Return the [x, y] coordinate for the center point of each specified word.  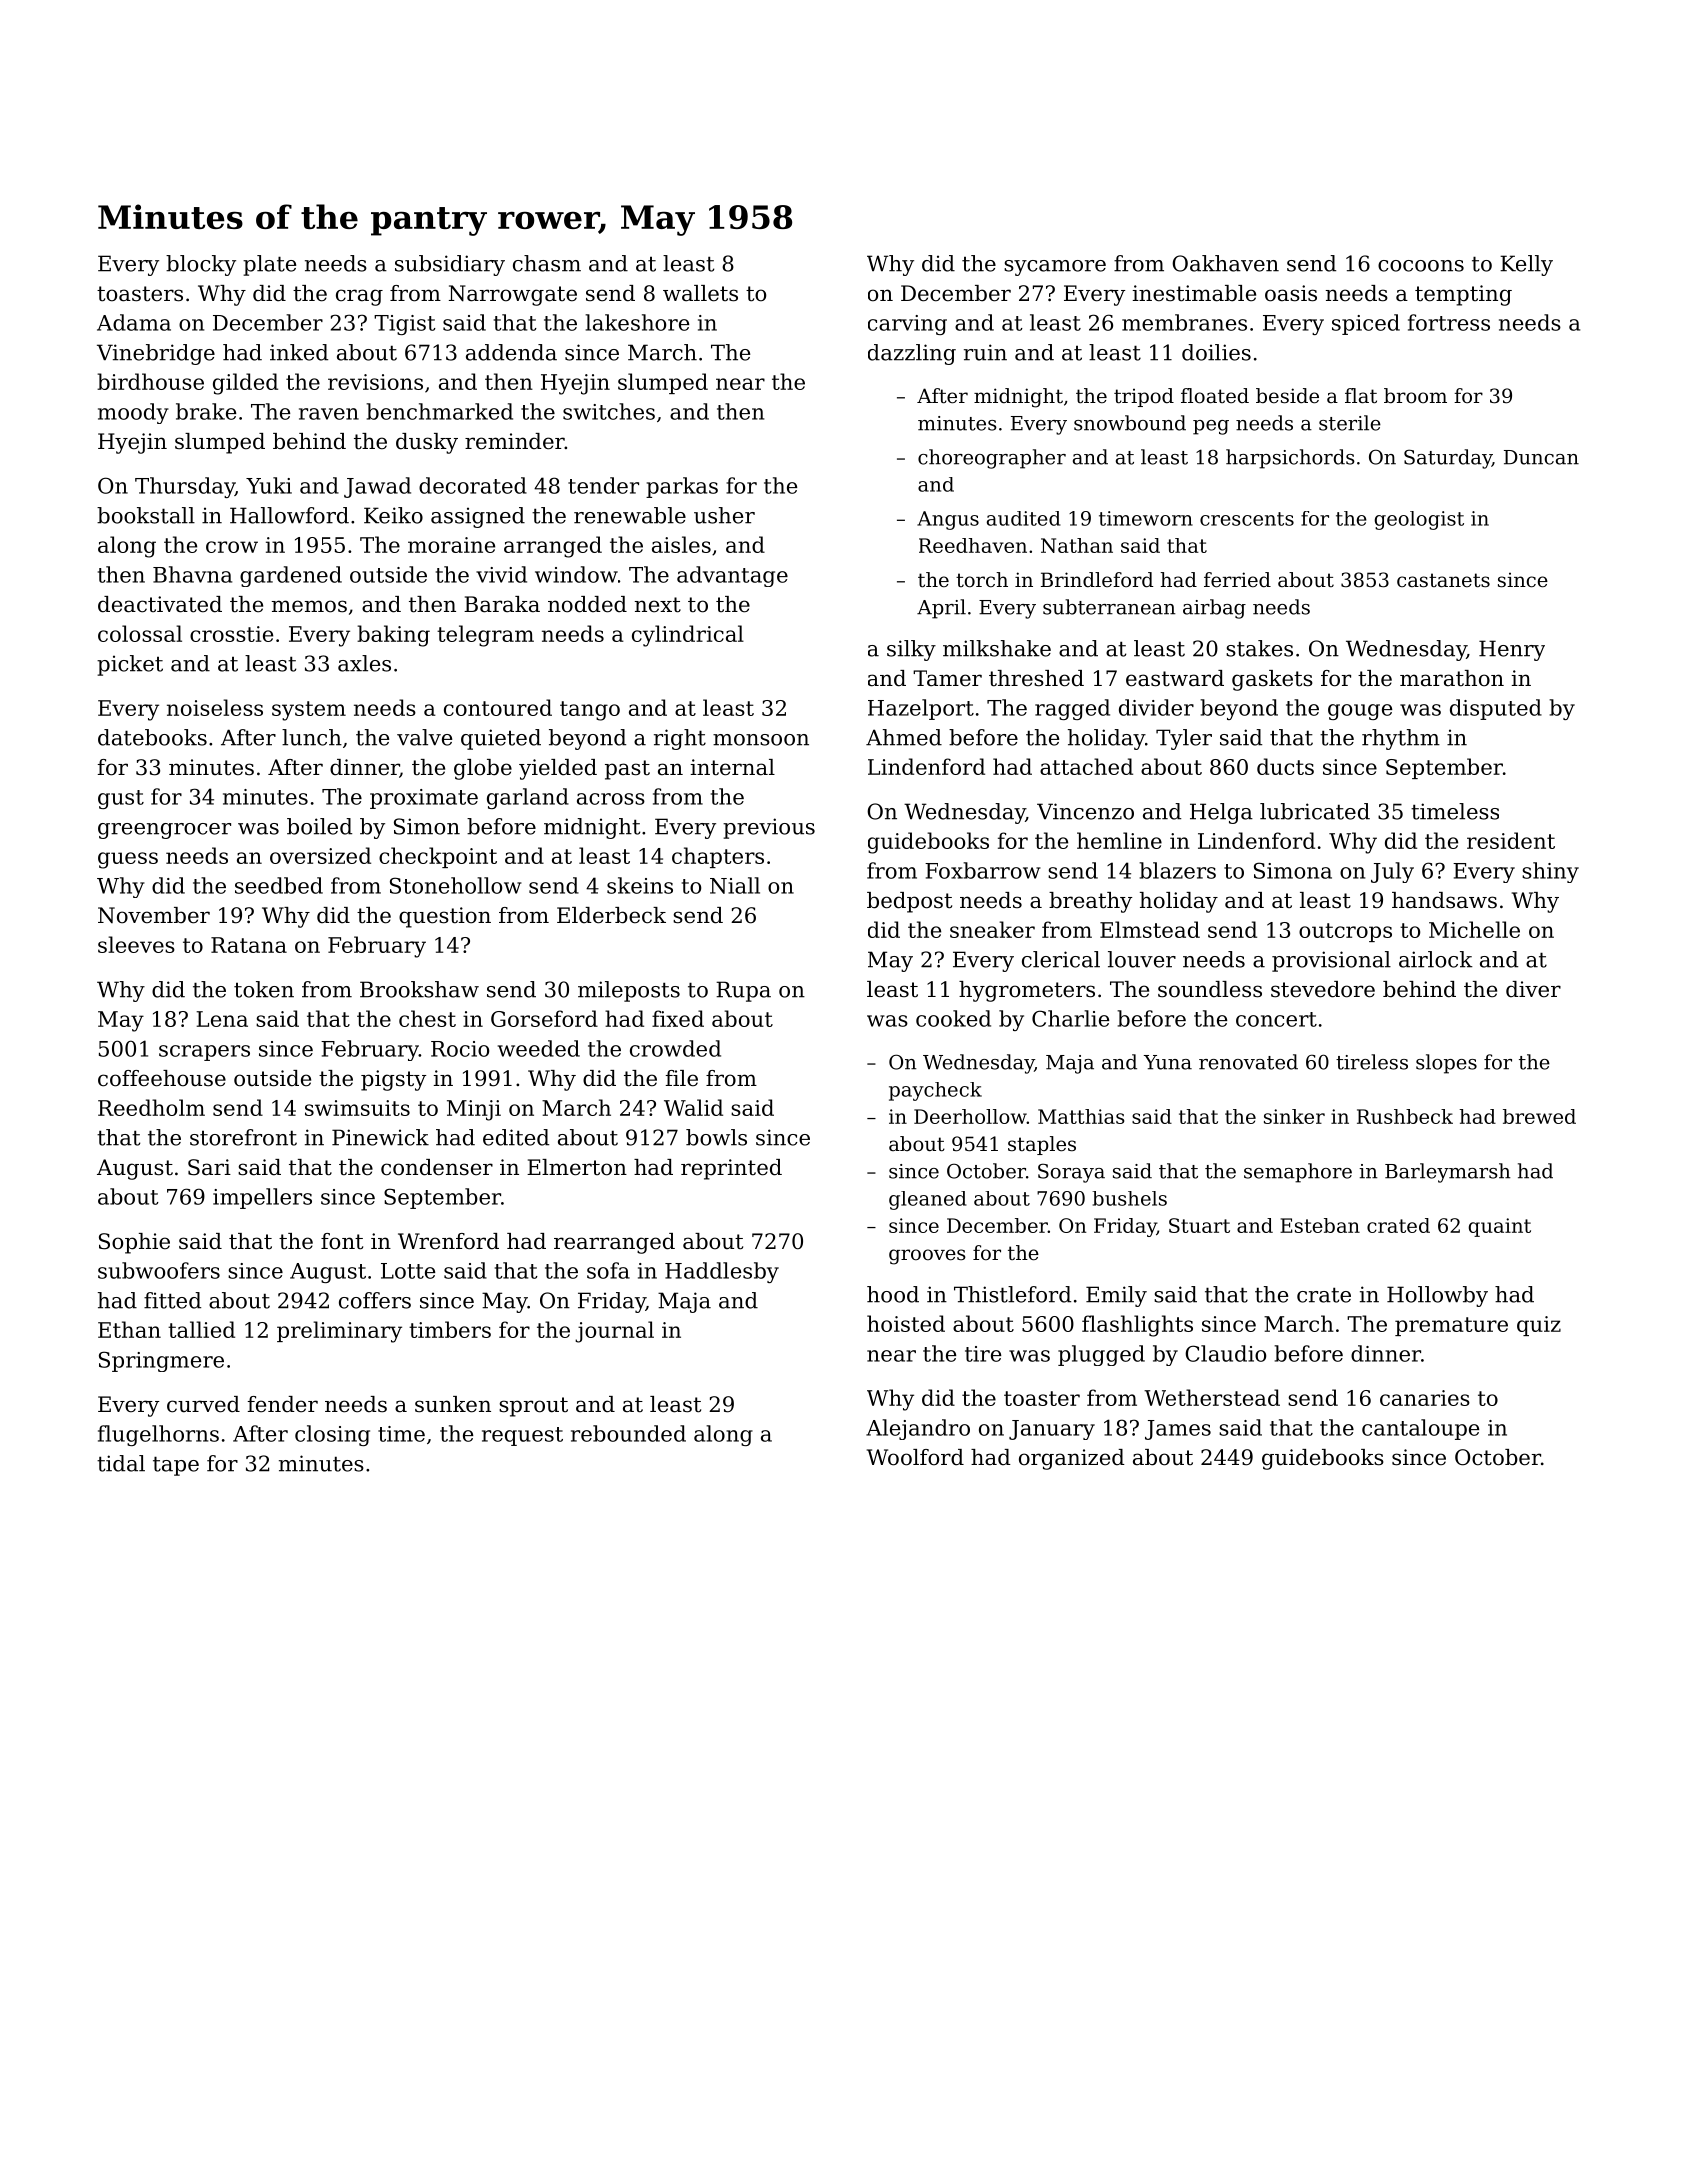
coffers [375, 1300]
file [682, 1078]
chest [427, 1018]
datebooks [152, 737]
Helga [1221, 813]
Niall [735, 885]
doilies [1216, 352]
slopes [1446, 1064]
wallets [700, 293]
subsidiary [450, 265]
